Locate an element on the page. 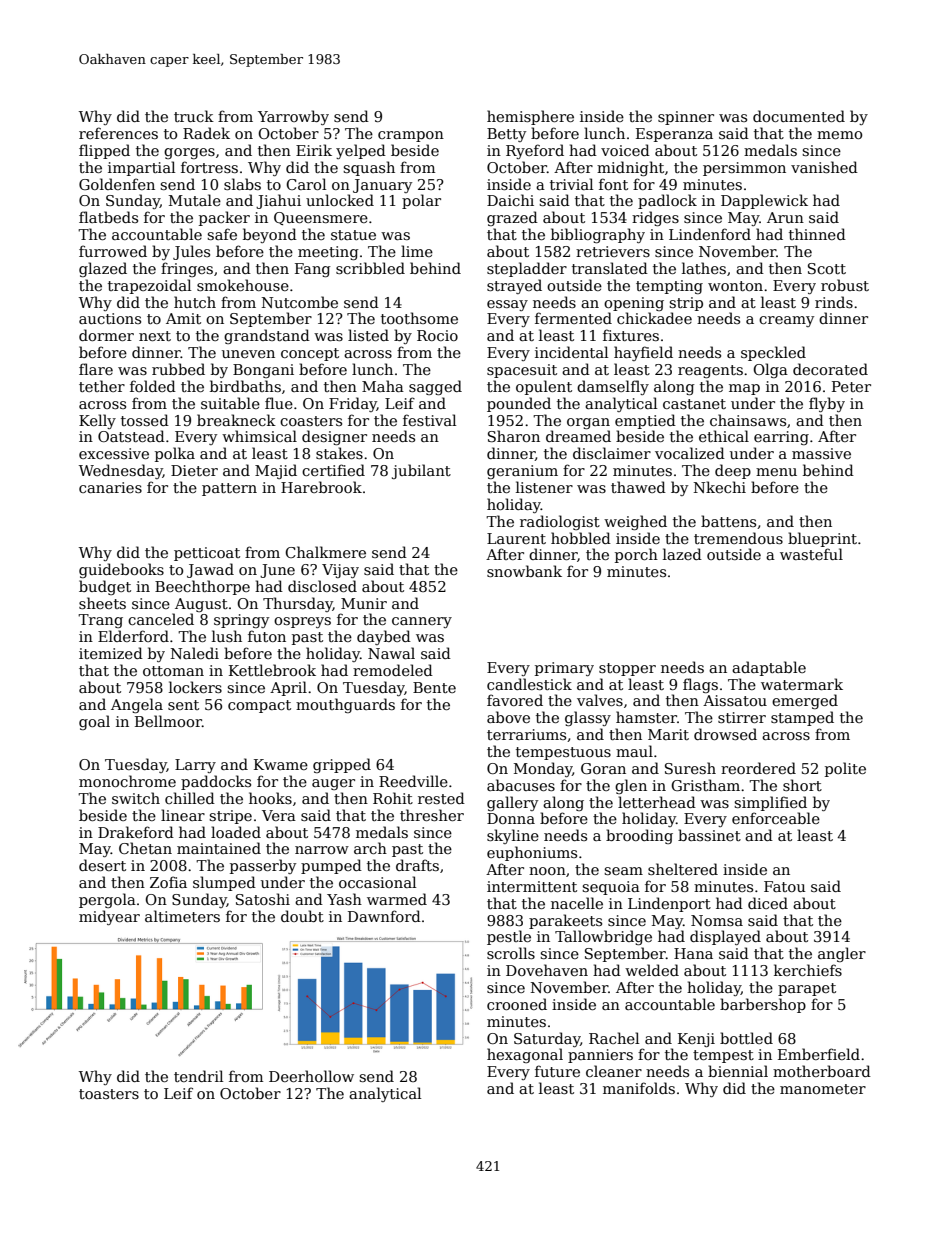 The height and width of the image is (1233, 952). ospreys is located at coordinates (302, 622).
